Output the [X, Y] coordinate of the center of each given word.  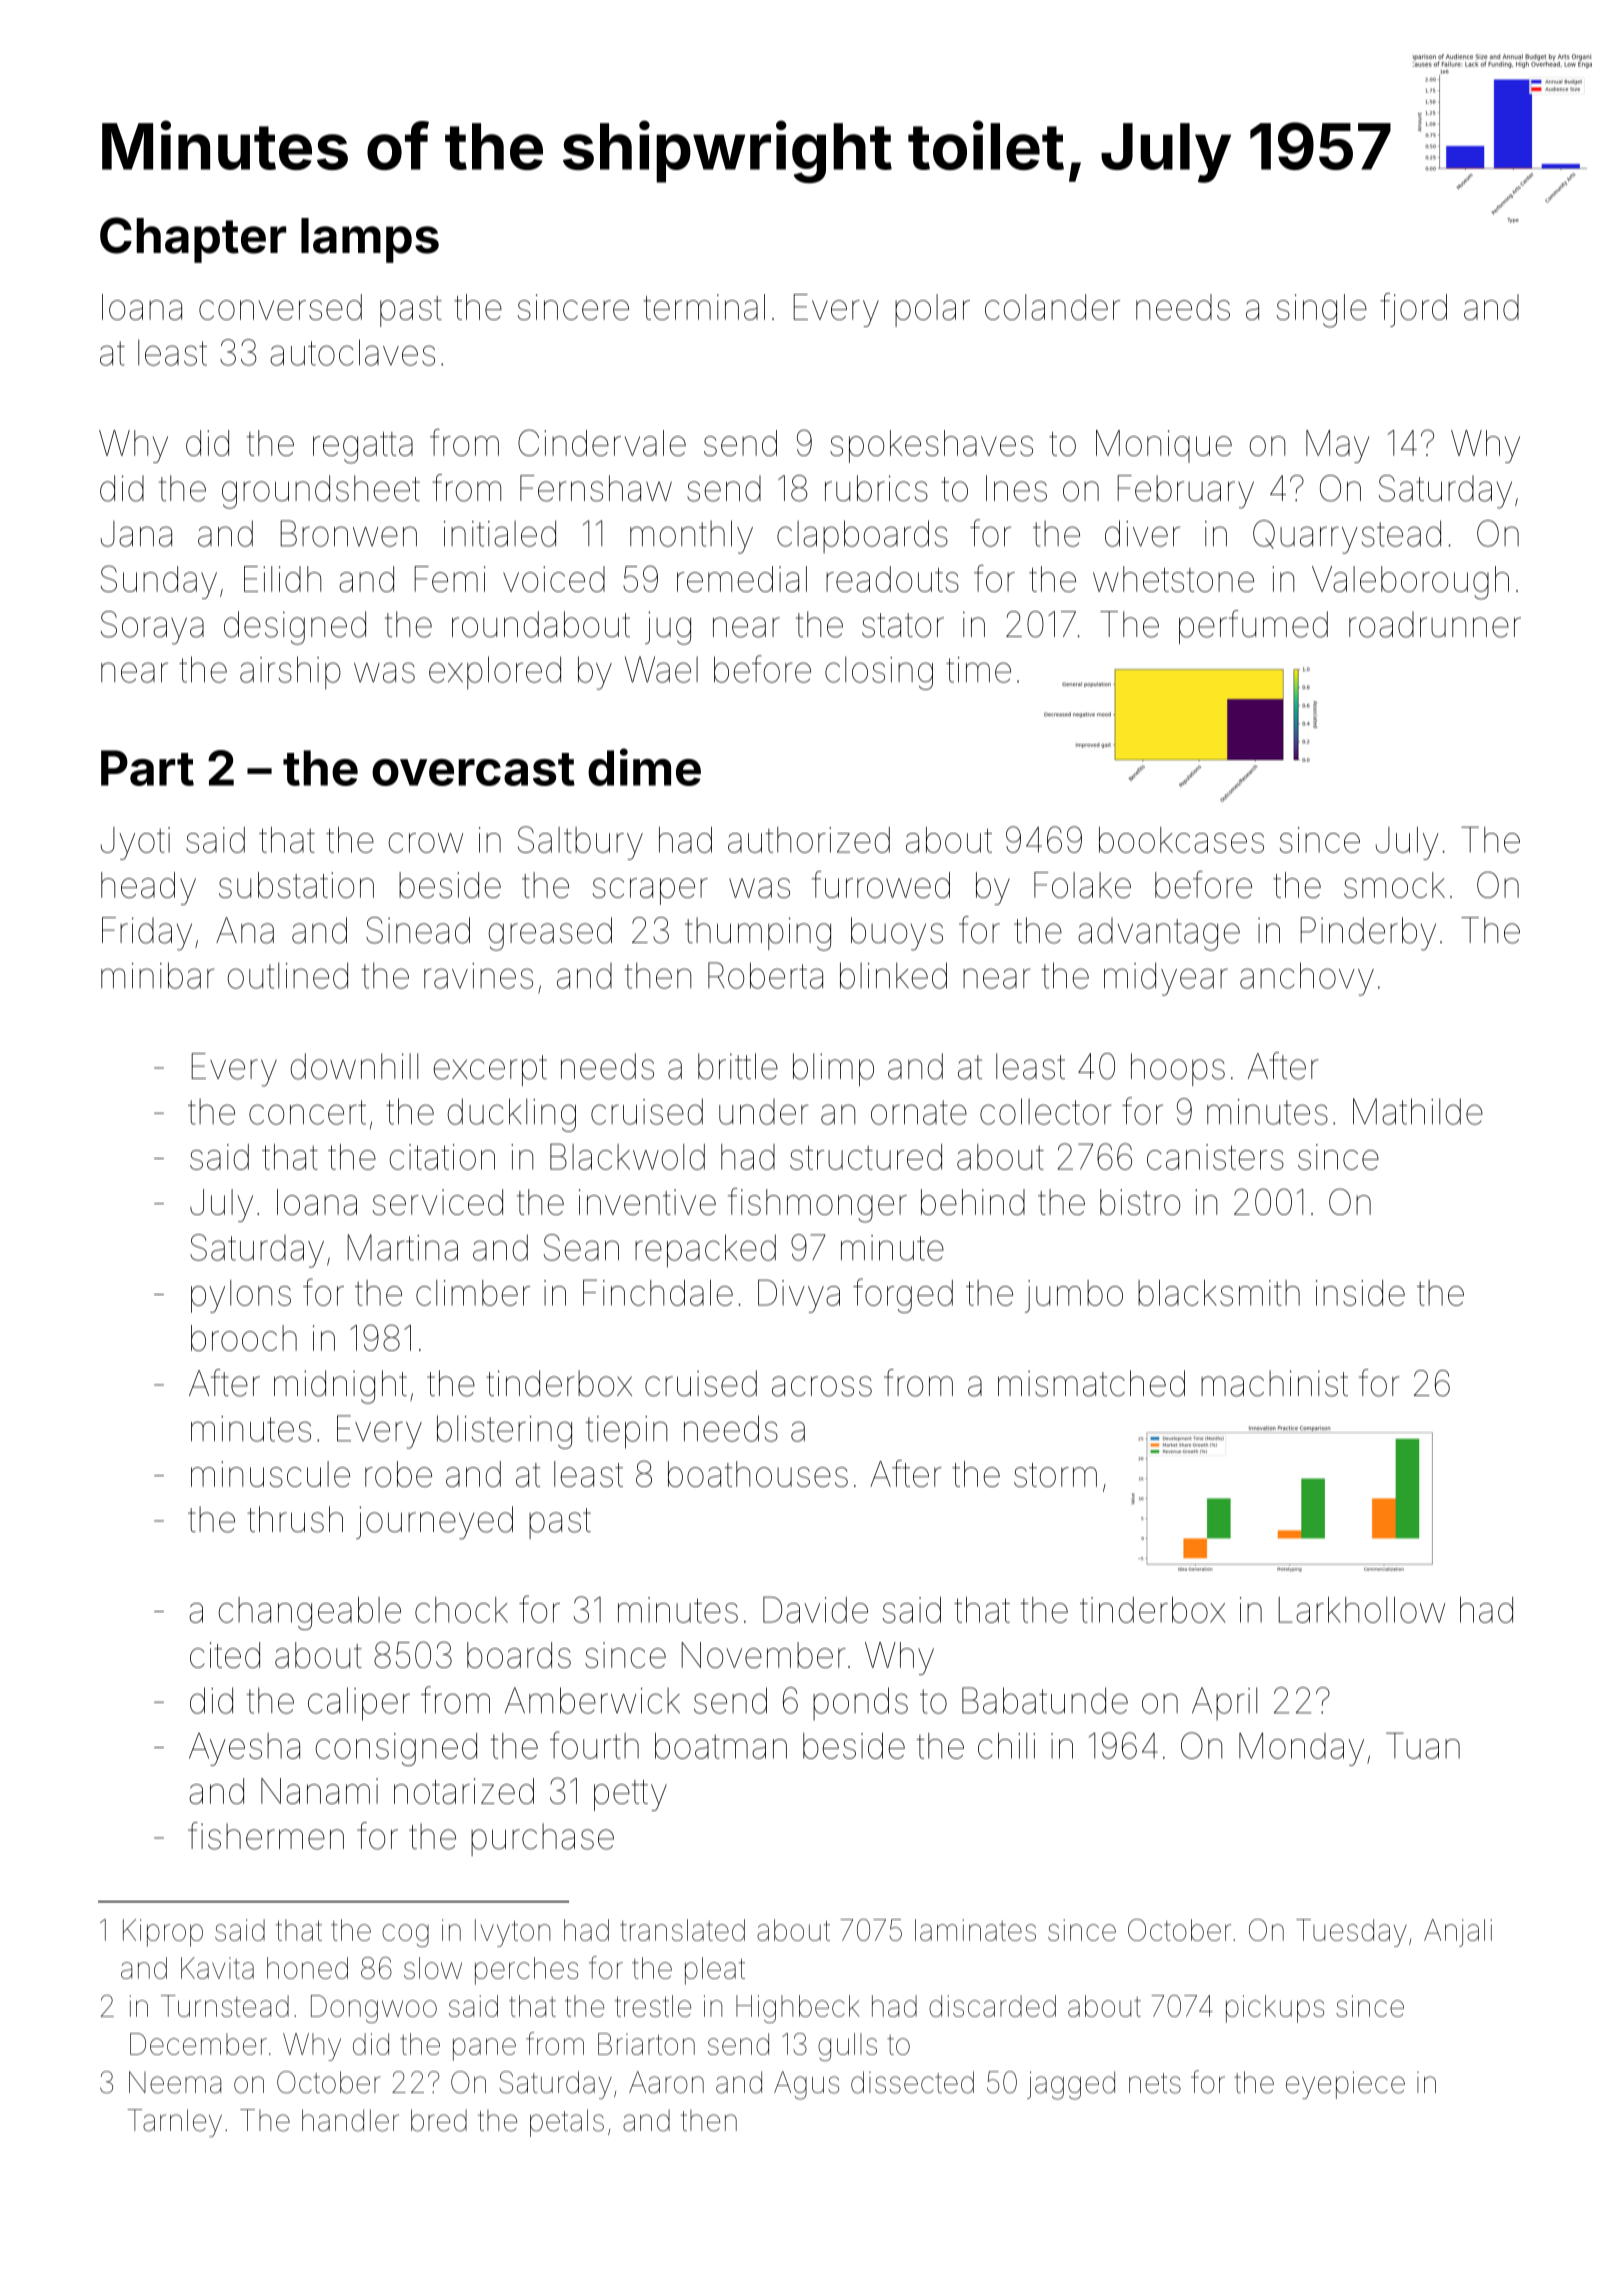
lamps [370, 240]
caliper [359, 1704]
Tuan [1423, 1745]
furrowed [881, 884]
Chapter [193, 240]
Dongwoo [374, 2009]
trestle [653, 2006]
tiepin [626, 1432]
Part [147, 768]
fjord [1413, 310]
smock [1394, 885]
